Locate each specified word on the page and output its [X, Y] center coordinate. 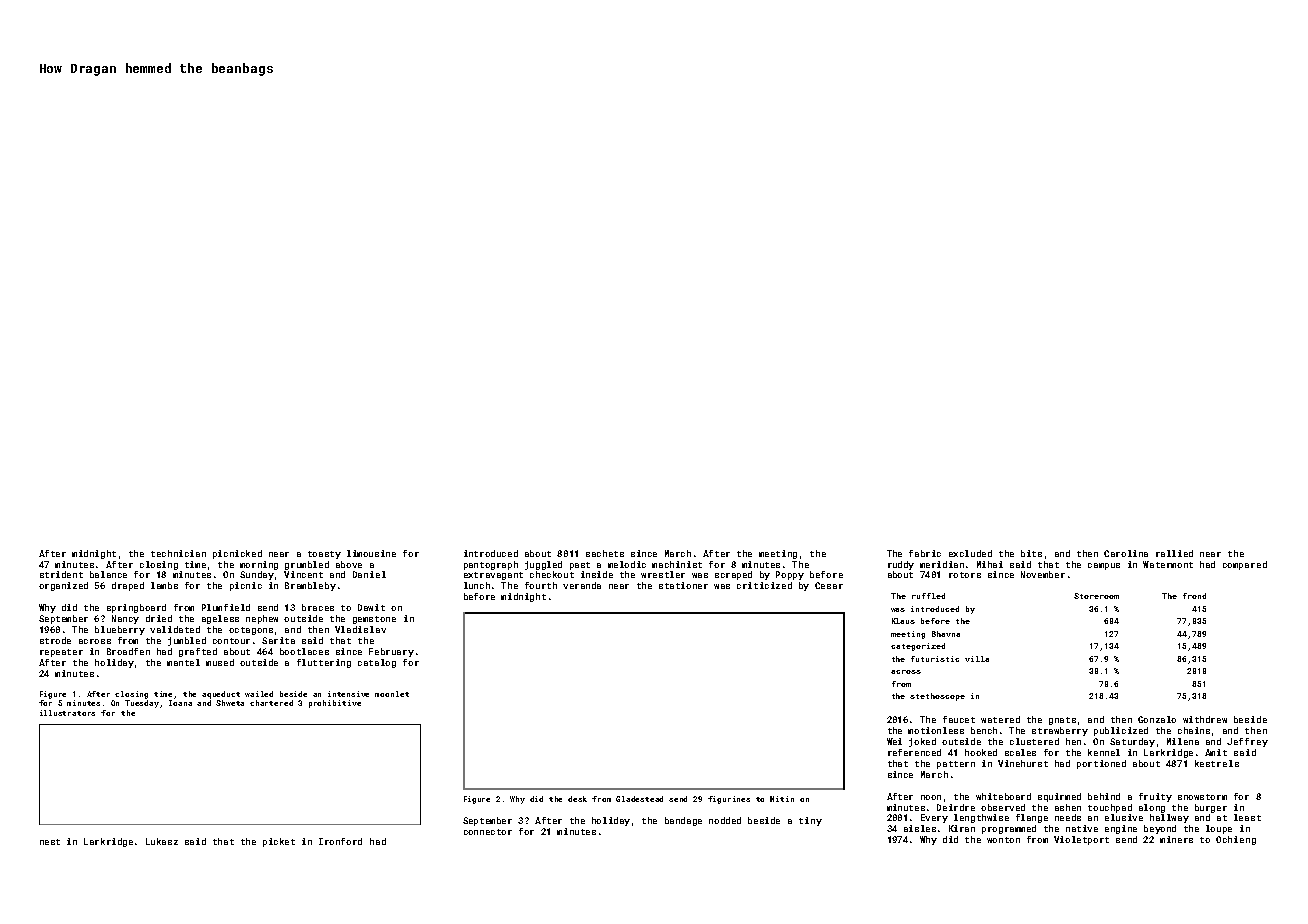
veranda [582, 585]
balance [108, 574]
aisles [920, 828]
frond [1194, 596]
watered [1000, 719]
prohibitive [335, 704]
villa [977, 659]
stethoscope [937, 697]
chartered [271, 703]
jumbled [187, 641]
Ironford [340, 841]
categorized [918, 647]
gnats [1062, 721]
